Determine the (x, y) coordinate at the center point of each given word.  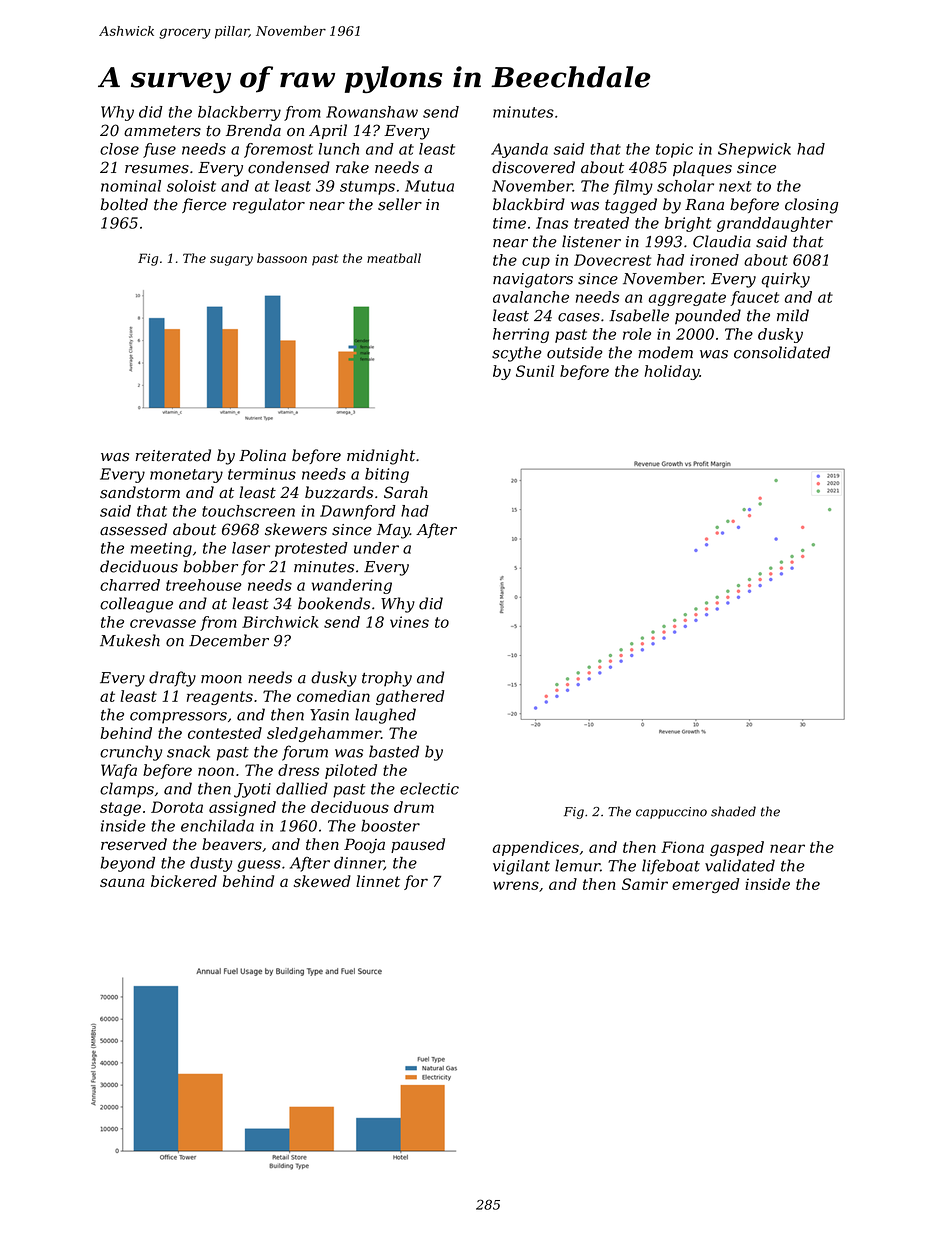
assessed (133, 529)
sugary (231, 261)
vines (409, 622)
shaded (733, 811)
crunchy (131, 753)
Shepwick (754, 150)
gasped (737, 848)
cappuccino (671, 813)
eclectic (429, 788)
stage (120, 809)
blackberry (239, 113)
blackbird (529, 204)
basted (394, 751)
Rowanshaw (372, 112)
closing (811, 206)
